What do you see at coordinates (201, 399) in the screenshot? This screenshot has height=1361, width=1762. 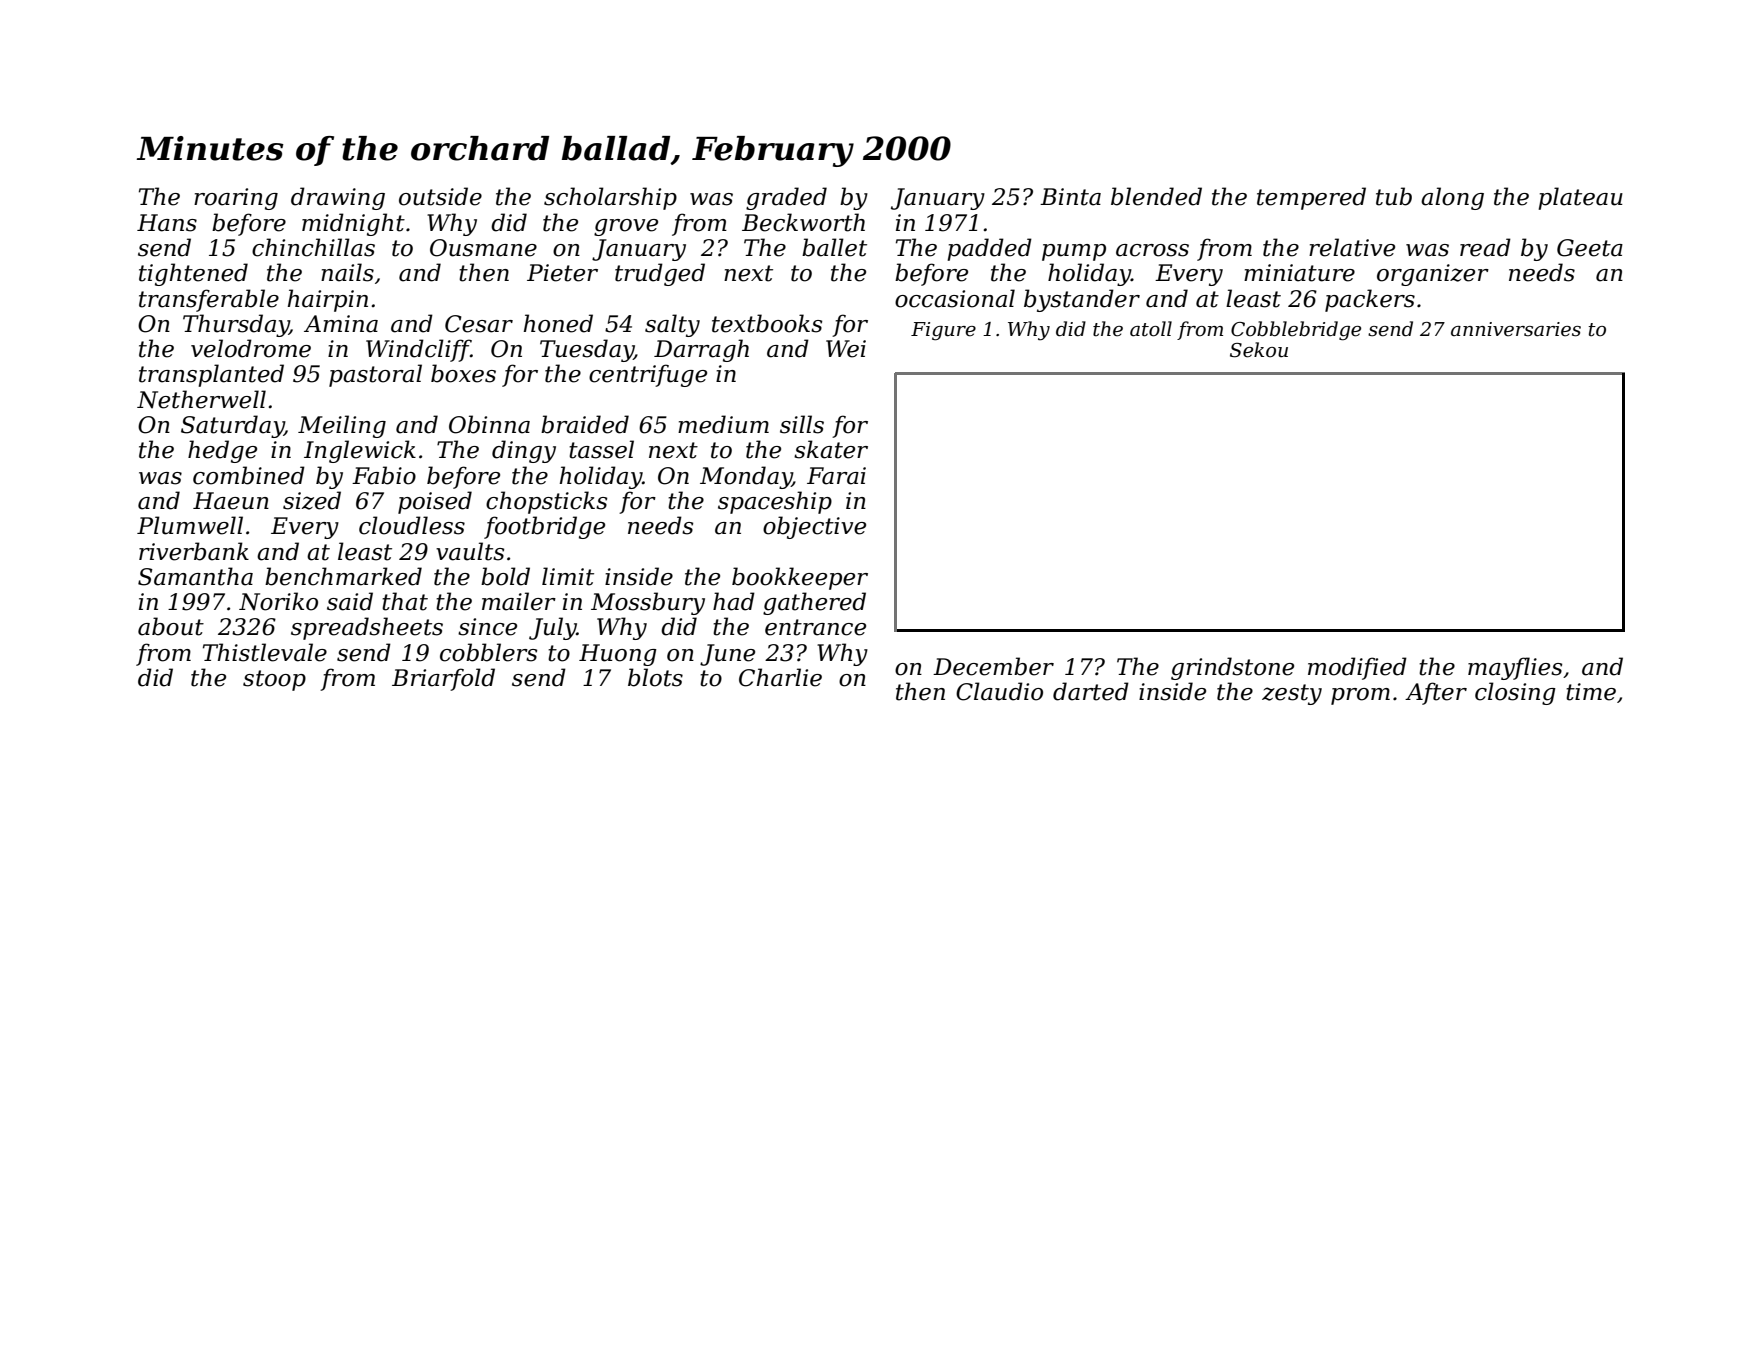 I see `Netherwell` at bounding box center [201, 399].
